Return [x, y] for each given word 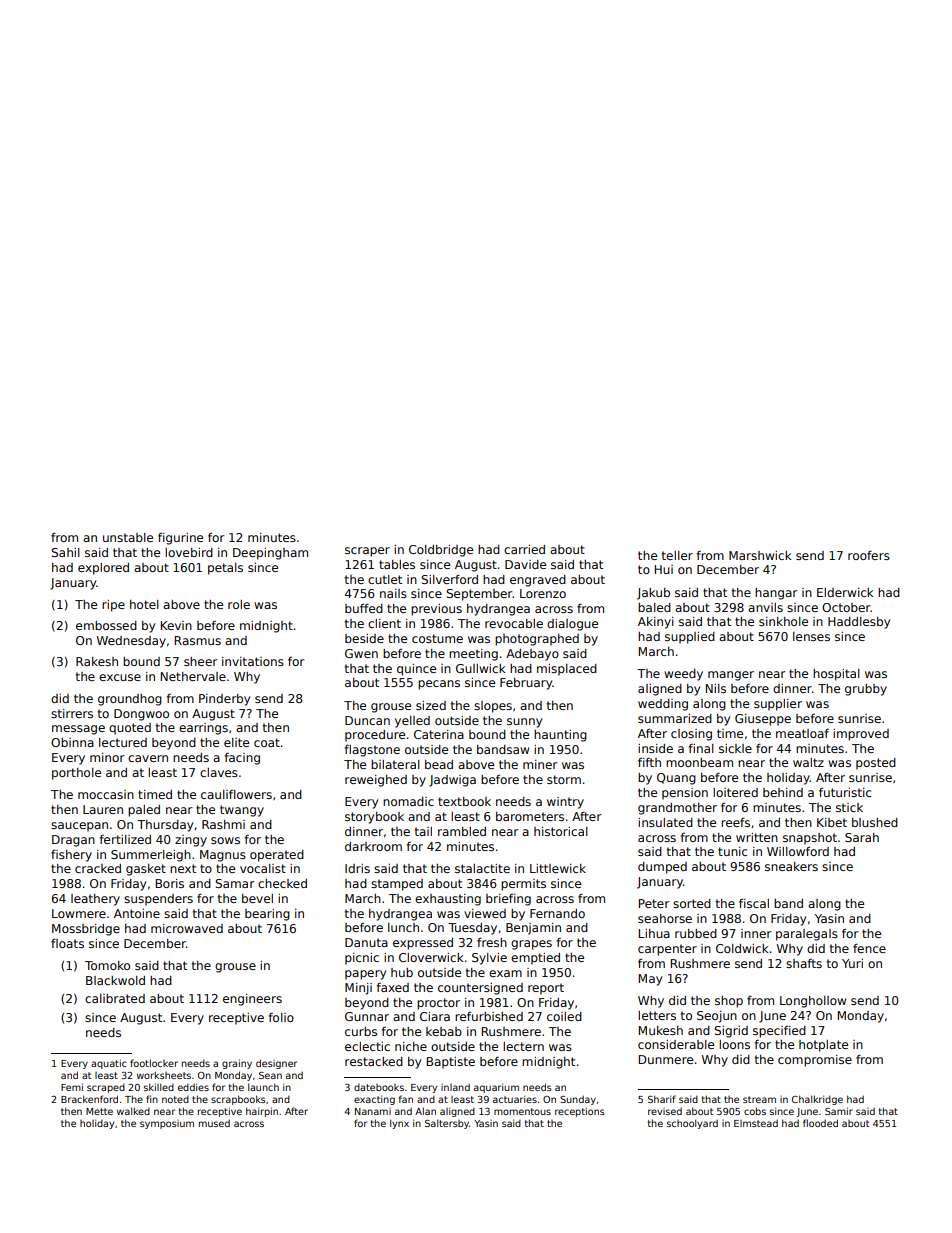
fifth [649, 762]
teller [677, 555]
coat [267, 742]
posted [876, 764]
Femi [72, 1087]
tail [423, 831]
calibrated [115, 998]
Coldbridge [441, 551]
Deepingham [270, 554]
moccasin [106, 794]
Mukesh [661, 1030]
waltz [808, 762]
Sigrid [731, 1032]
